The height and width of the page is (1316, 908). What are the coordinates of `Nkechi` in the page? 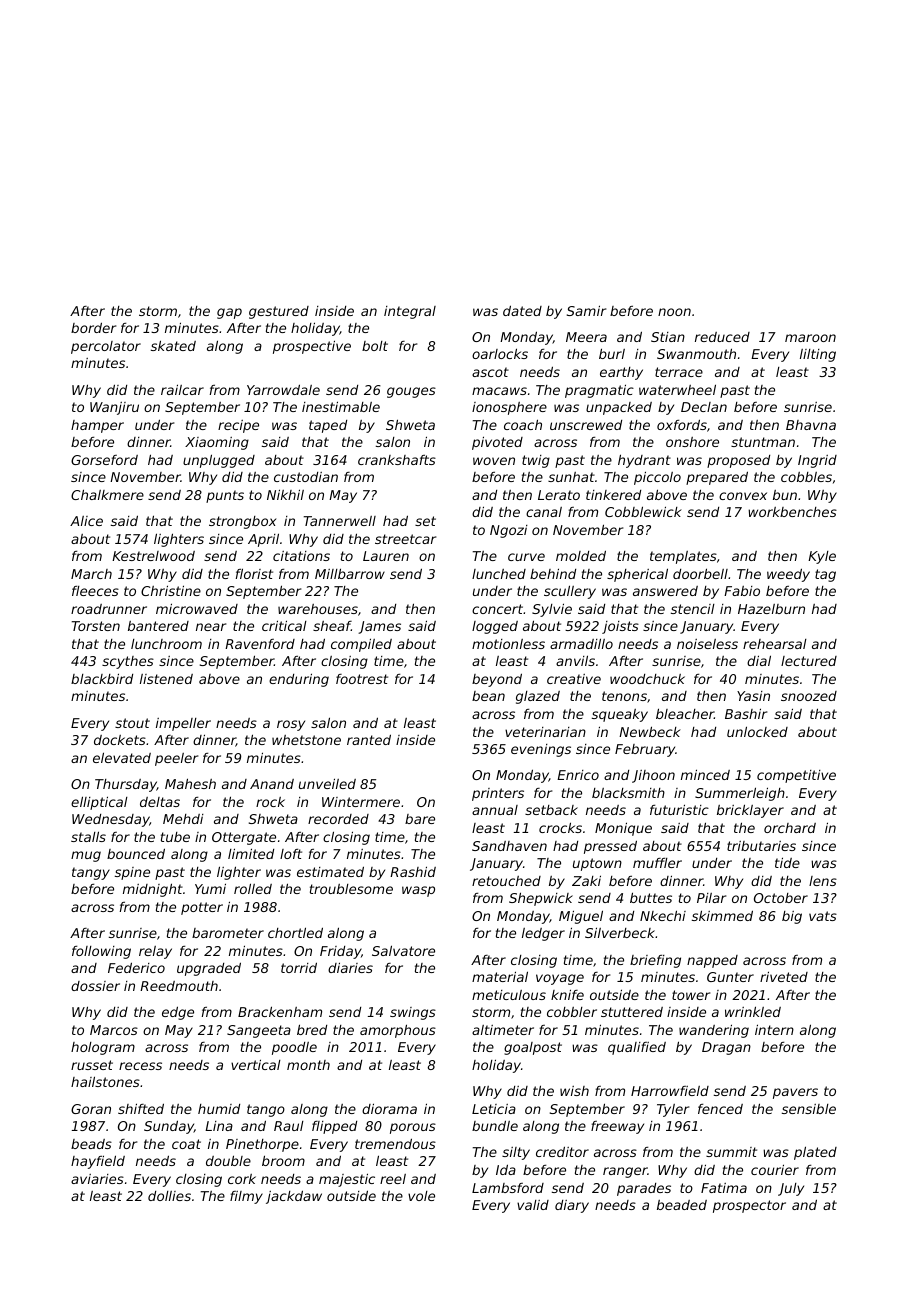 It's located at (663, 915).
